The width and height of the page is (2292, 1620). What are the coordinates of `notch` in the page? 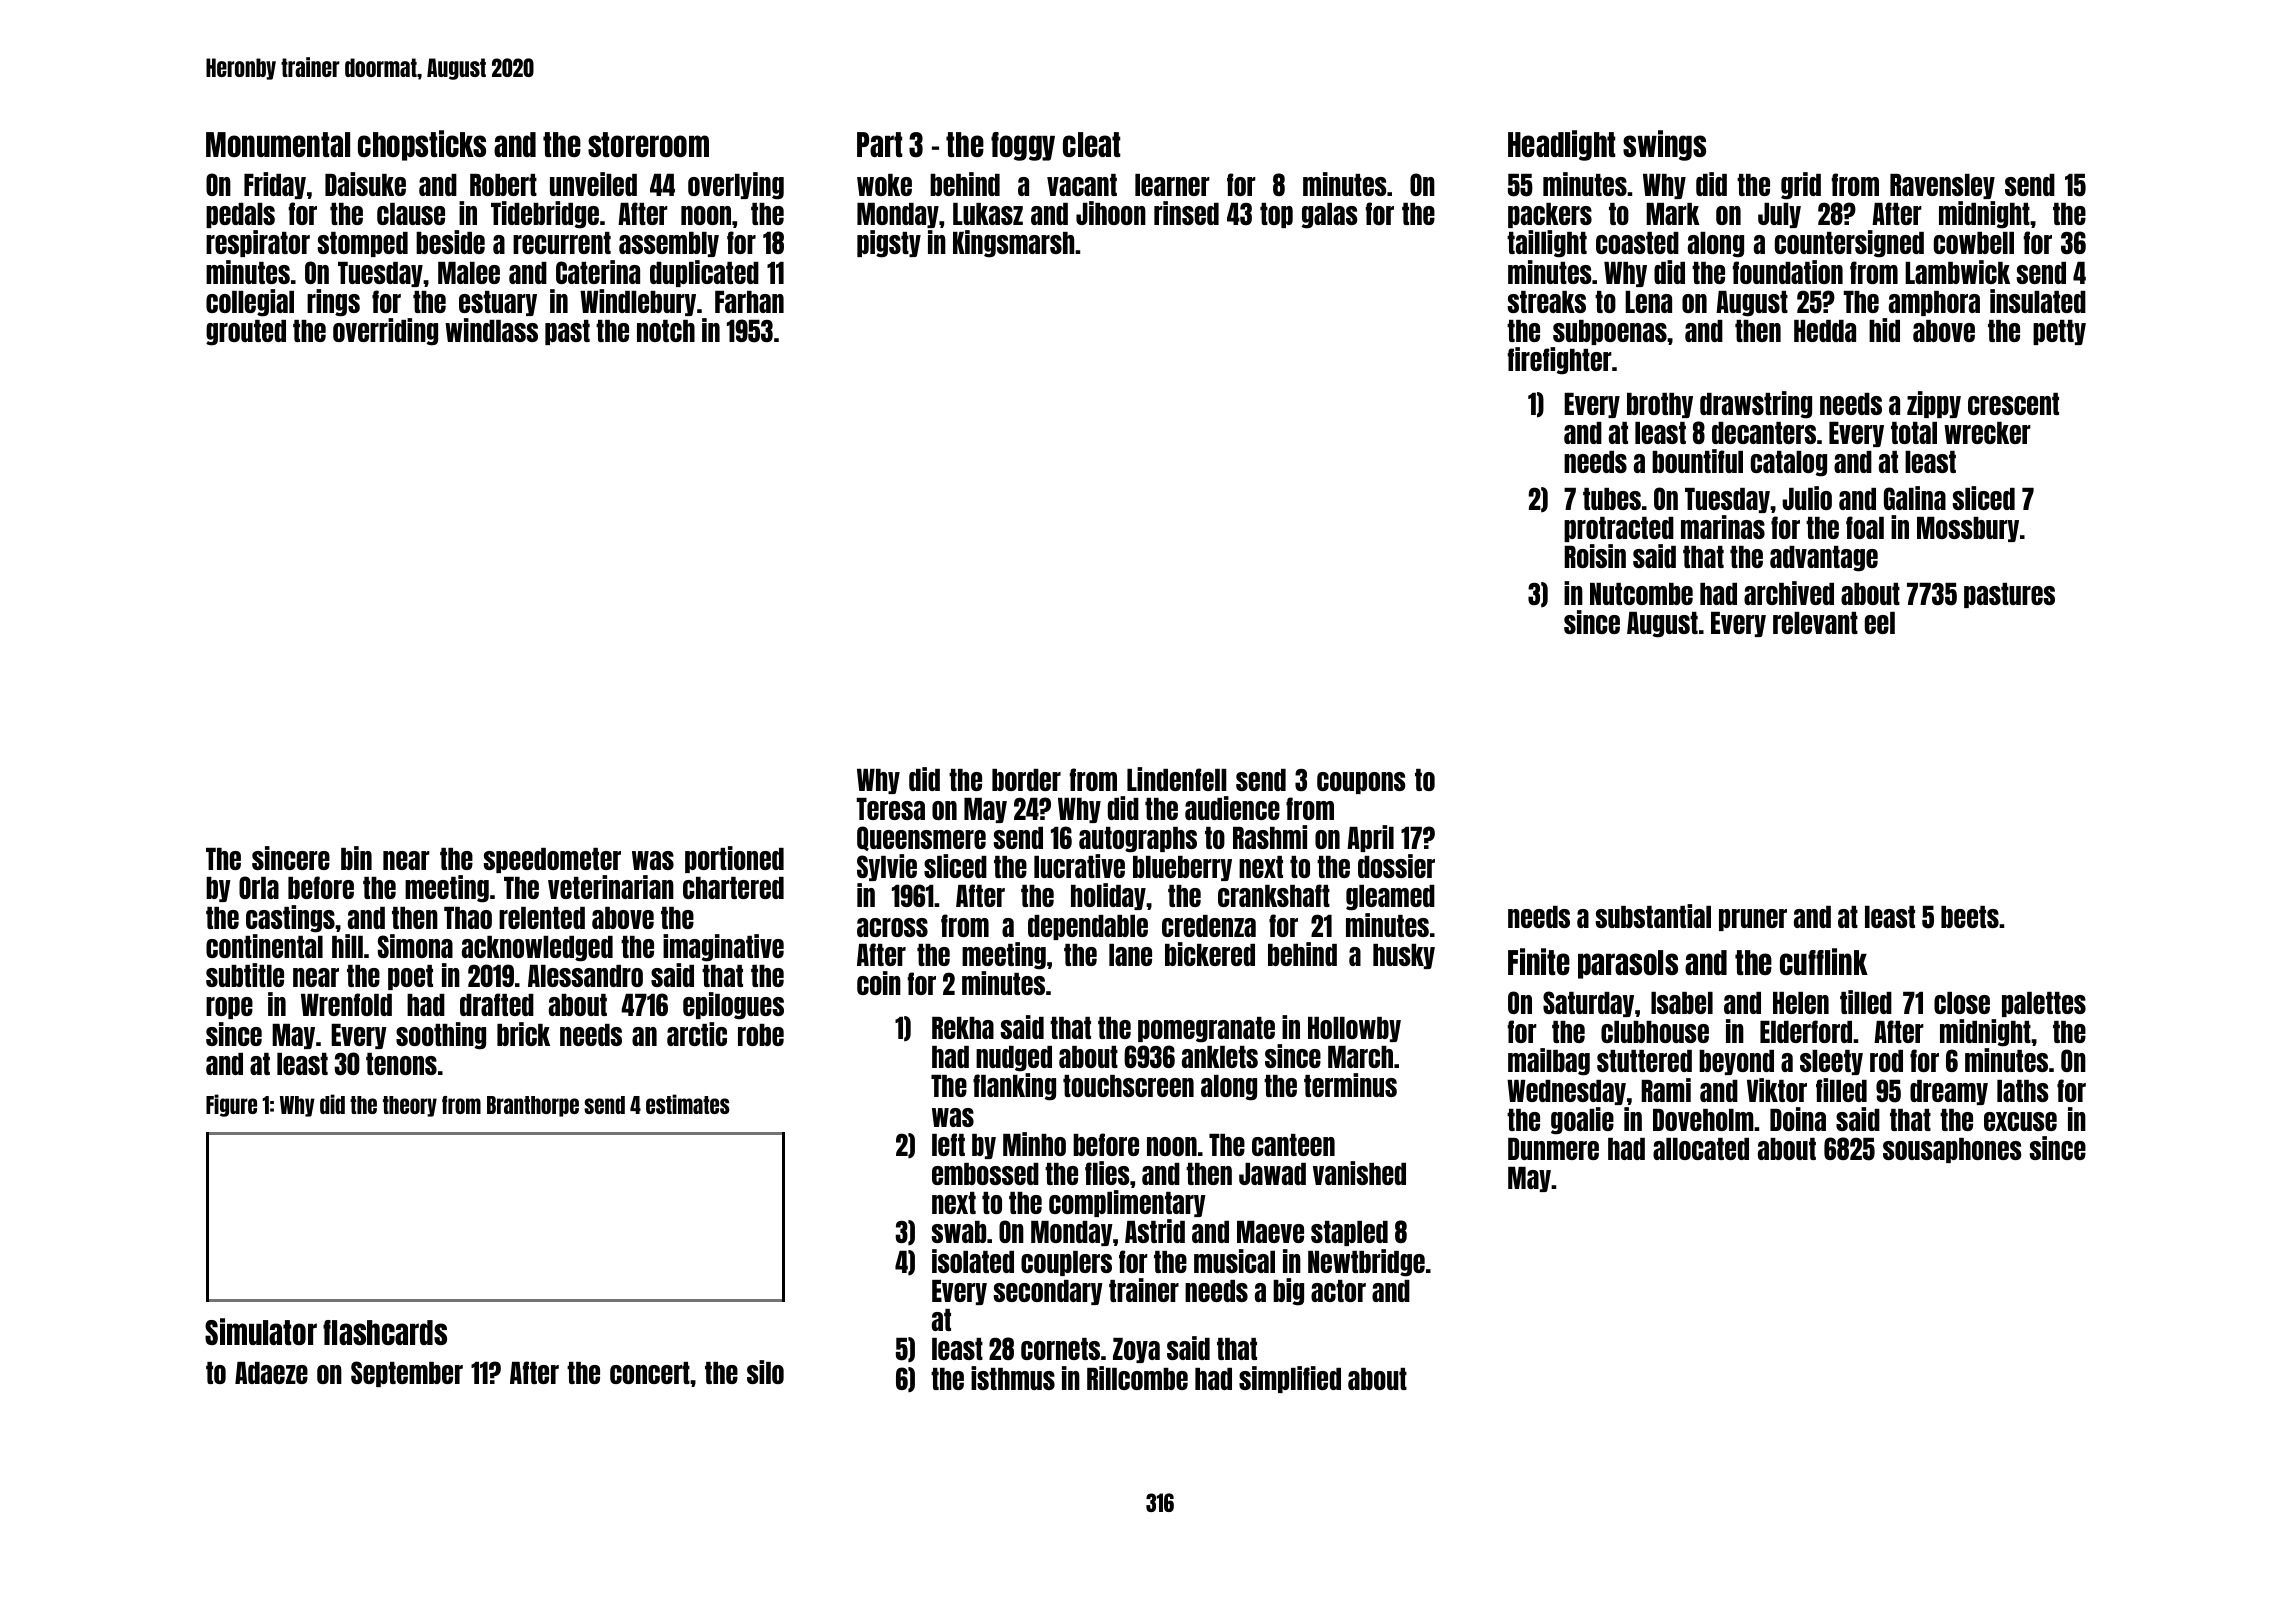 It's located at (666, 331).
